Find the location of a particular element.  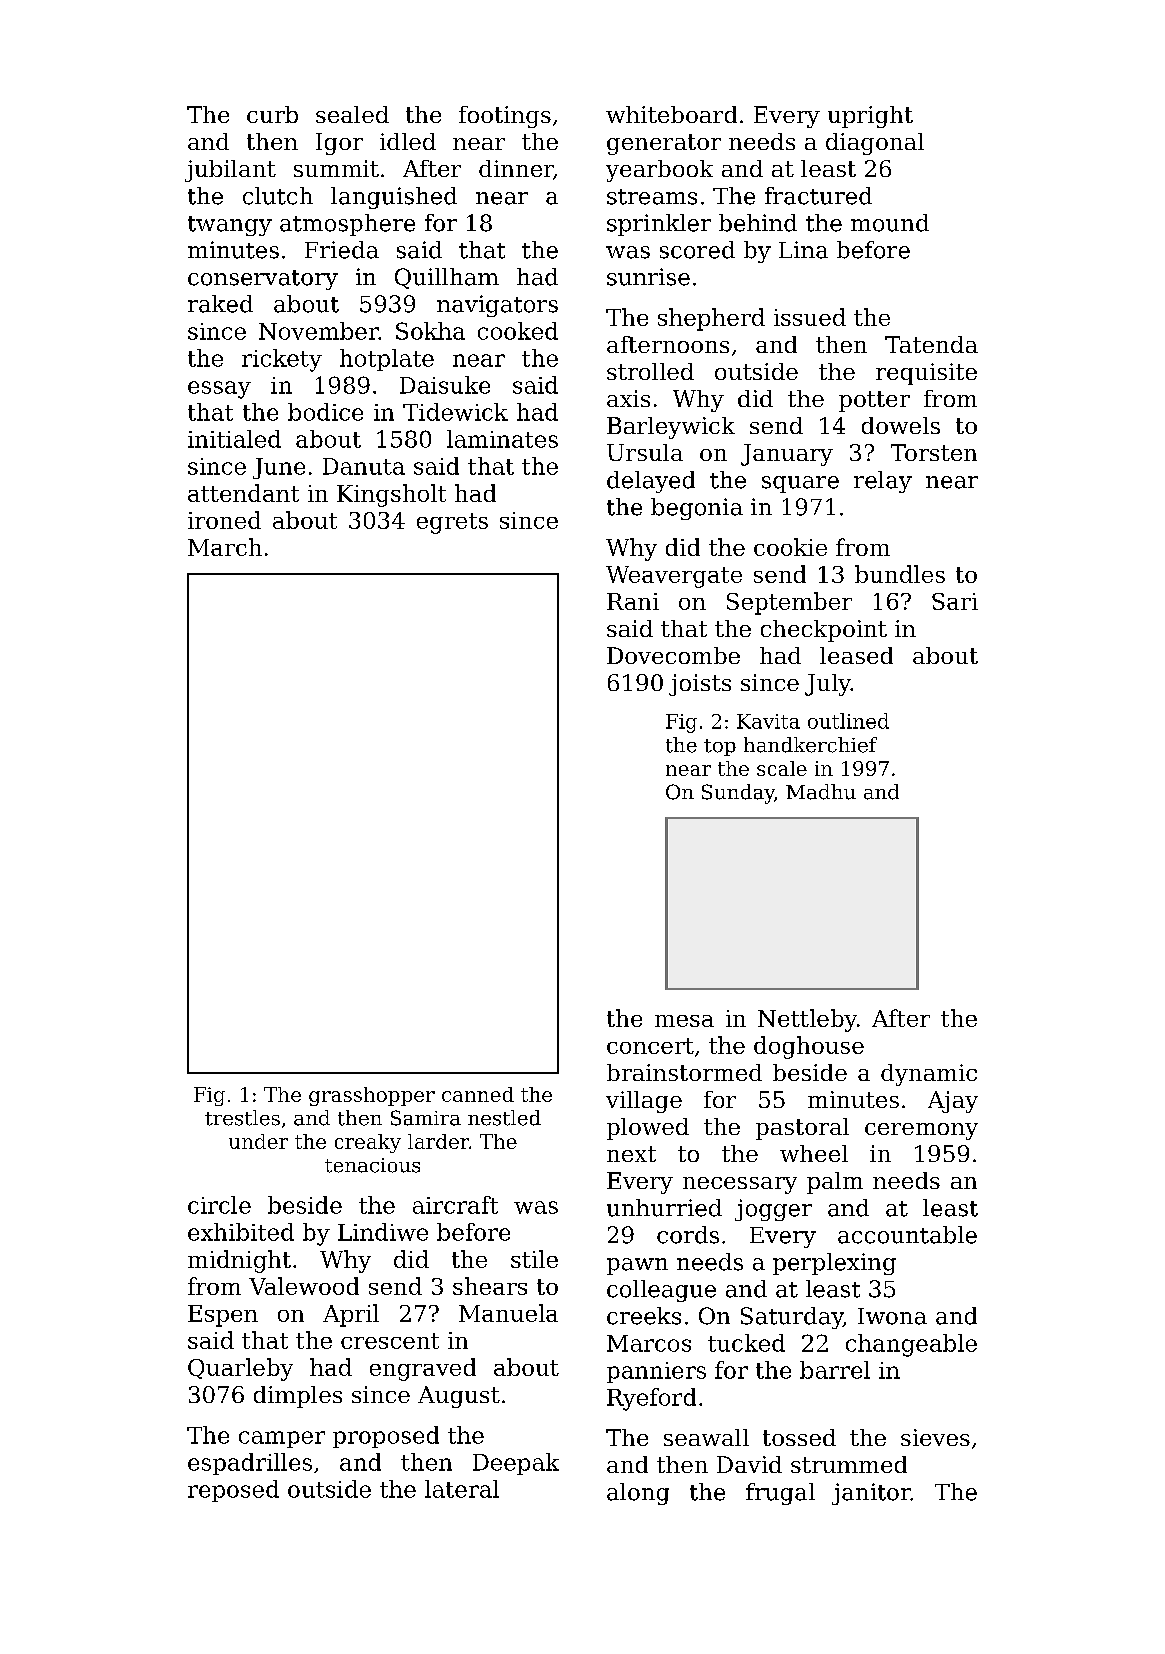

Tatenda is located at coordinates (931, 344).
